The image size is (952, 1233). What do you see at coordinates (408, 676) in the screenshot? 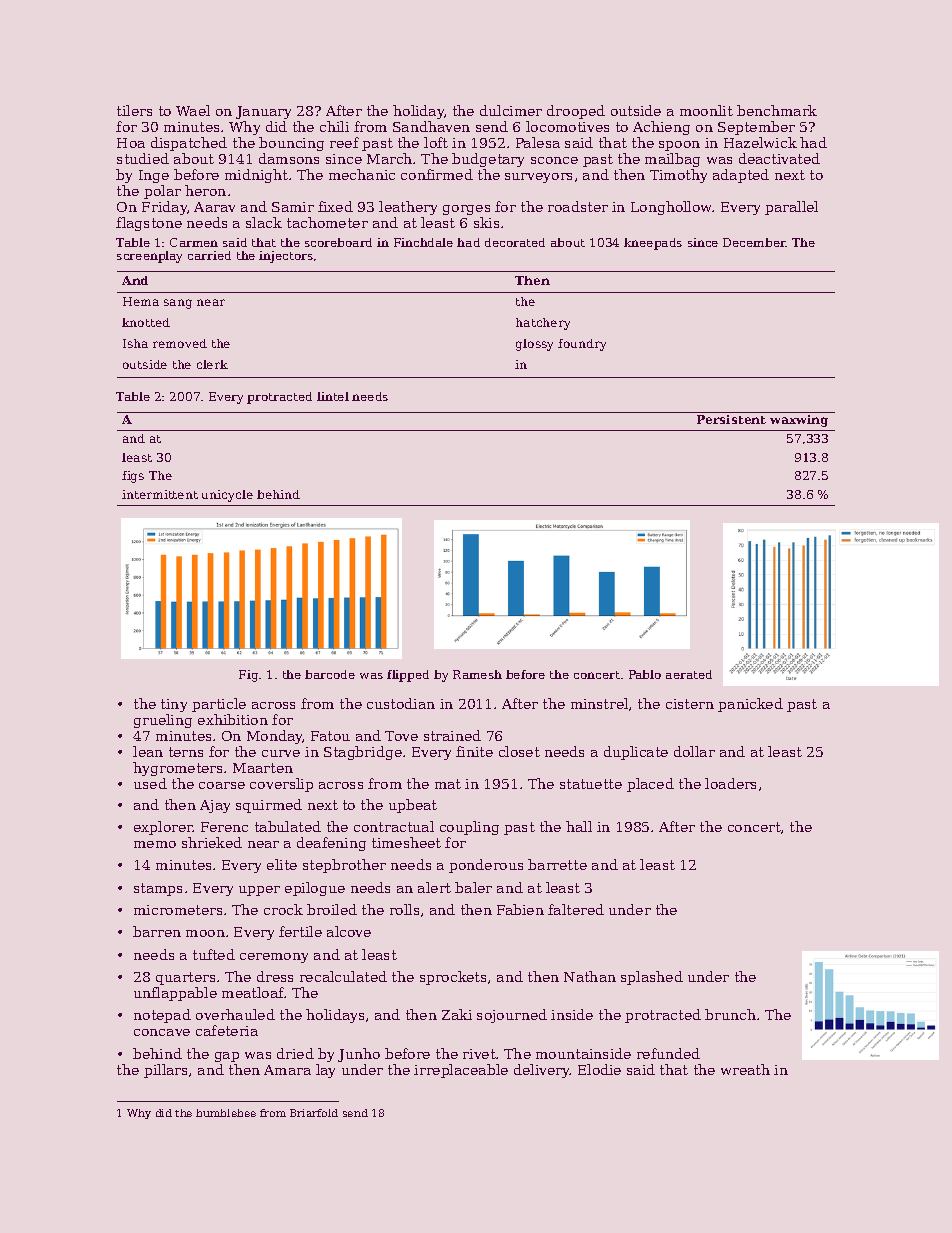
I see `flipped` at bounding box center [408, 676].
